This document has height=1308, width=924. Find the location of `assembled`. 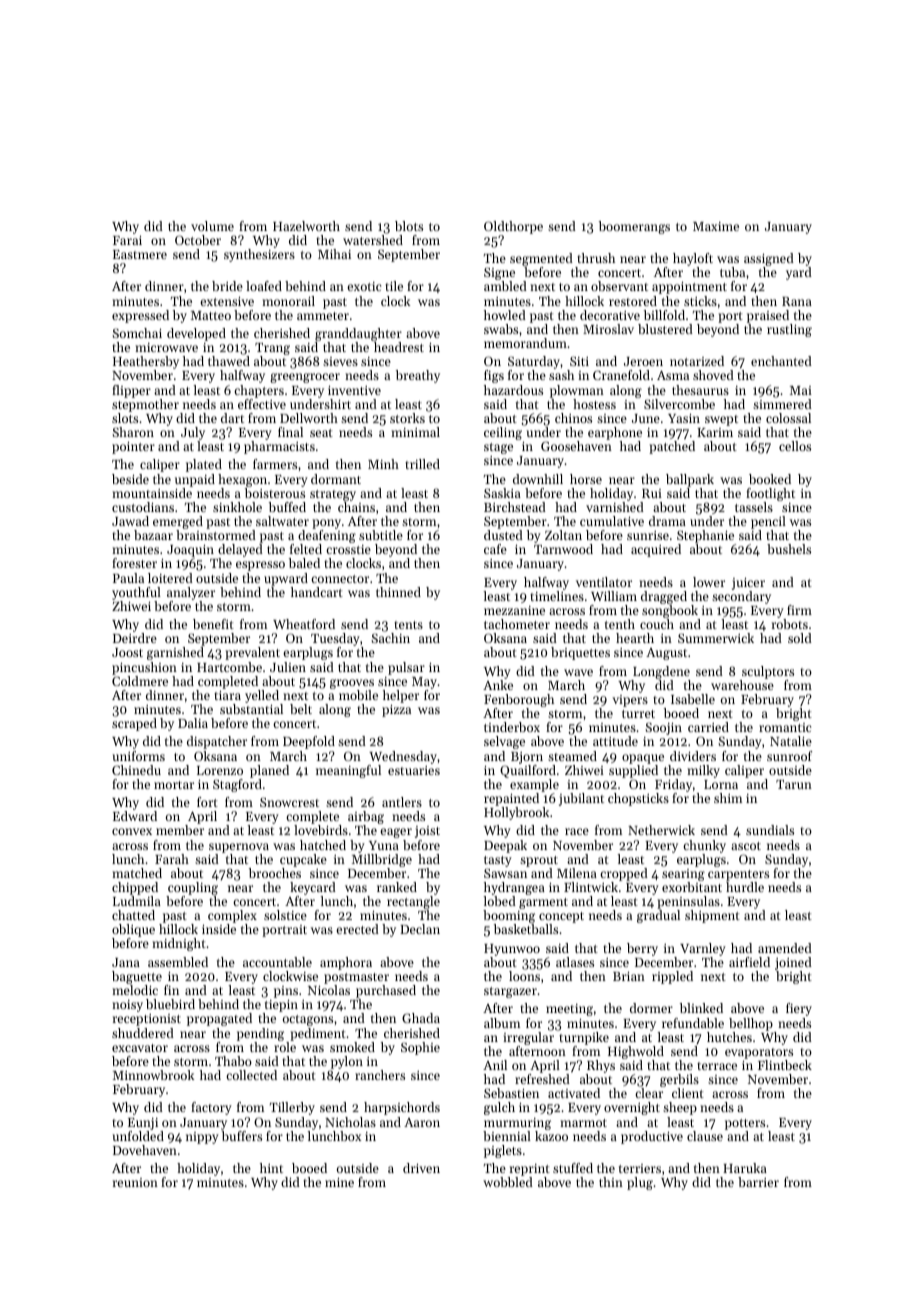

assembled is located at coordinates (178, 962).
